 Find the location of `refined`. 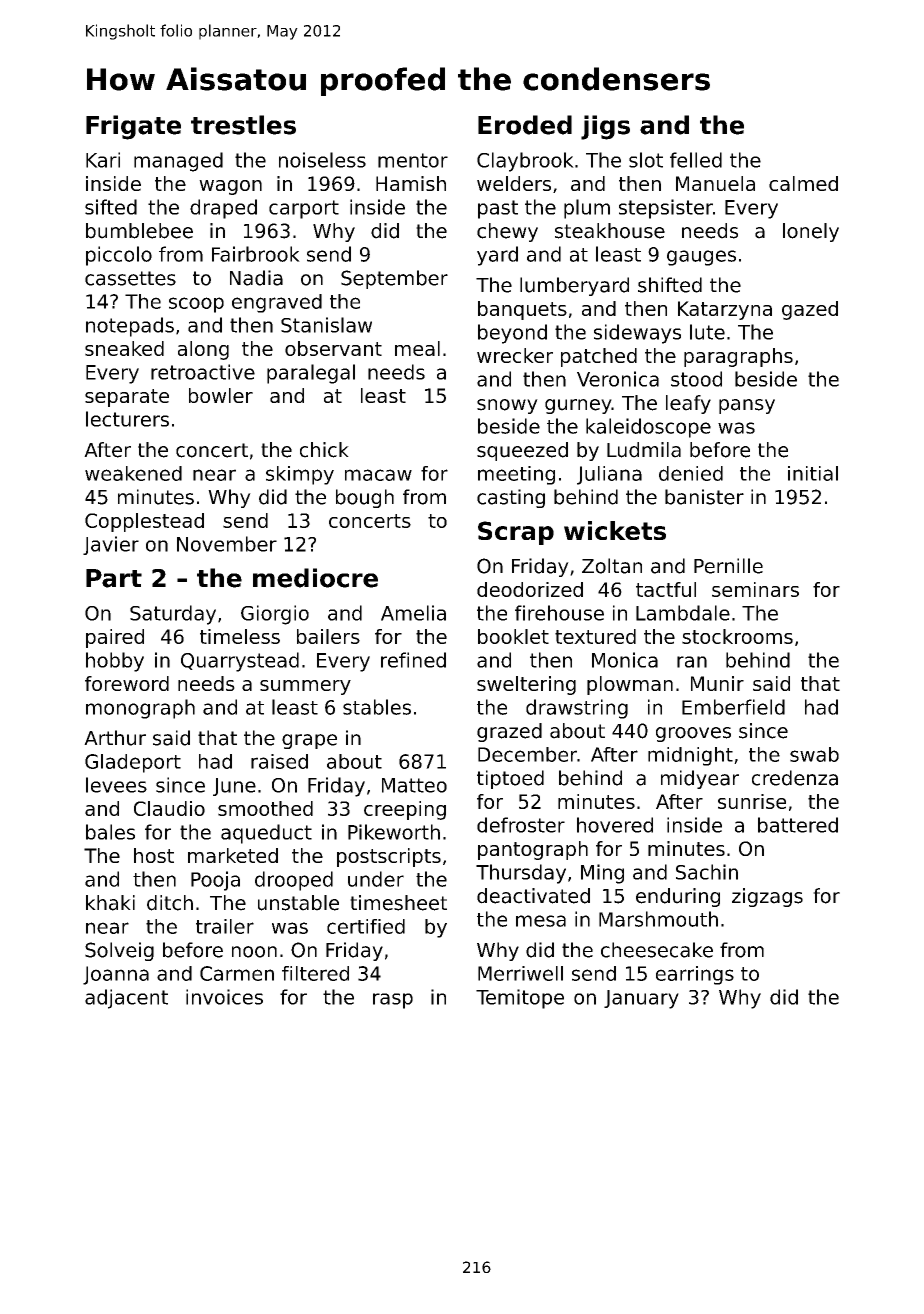

refined is located at coordinates (413, 660).
